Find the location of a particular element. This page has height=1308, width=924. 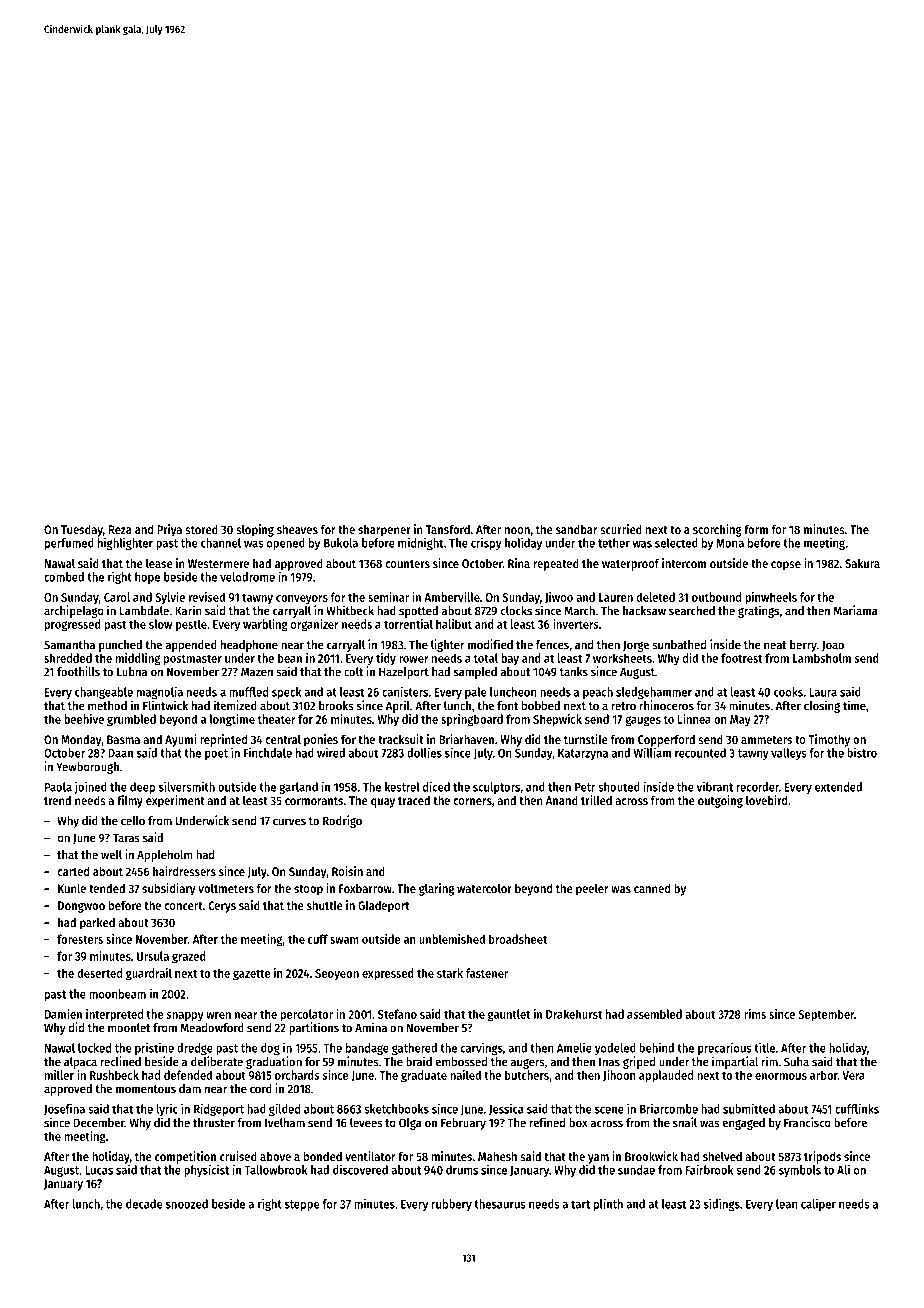

gilded is located at coordinates (284, 1110).
